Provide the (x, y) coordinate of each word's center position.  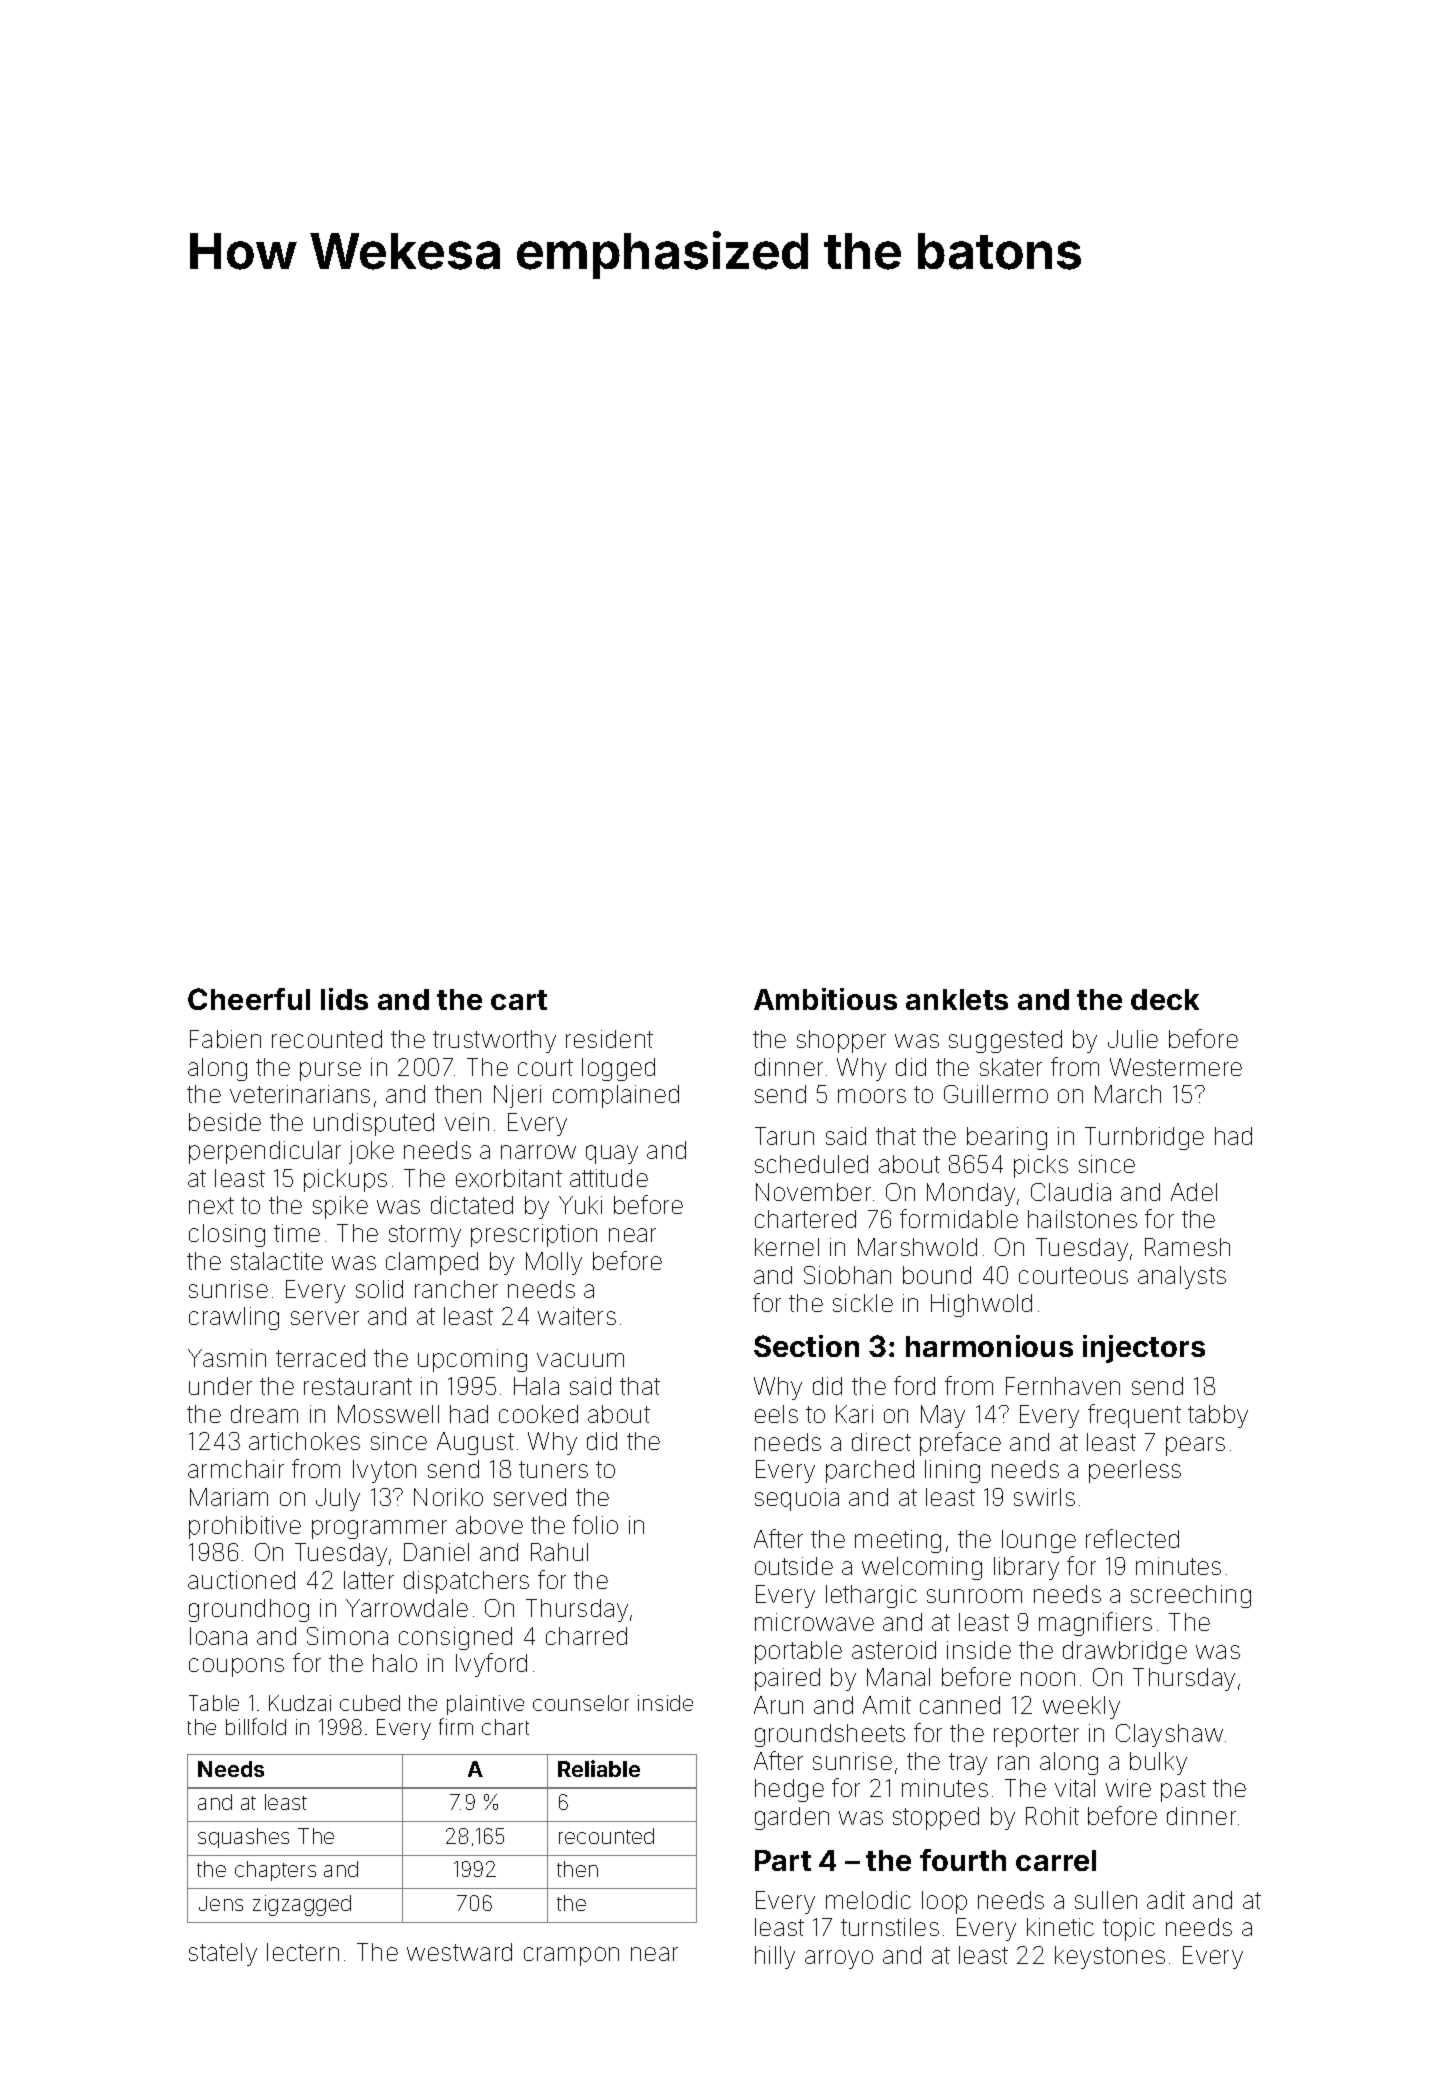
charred (586, 1636)
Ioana (218, 1636)
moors (872, 1096)
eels (776, 1414)
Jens (221, 1903)
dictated (472, 1205)
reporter (1036, 1736)
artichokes (304, 1441)
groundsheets (830, 1735)
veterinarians (300, 1094)
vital (1075, 1788)
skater (1011, 1067)
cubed (370, 1703)
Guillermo (996, 1094)
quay (612, 1154)
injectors (1144, 1349)
